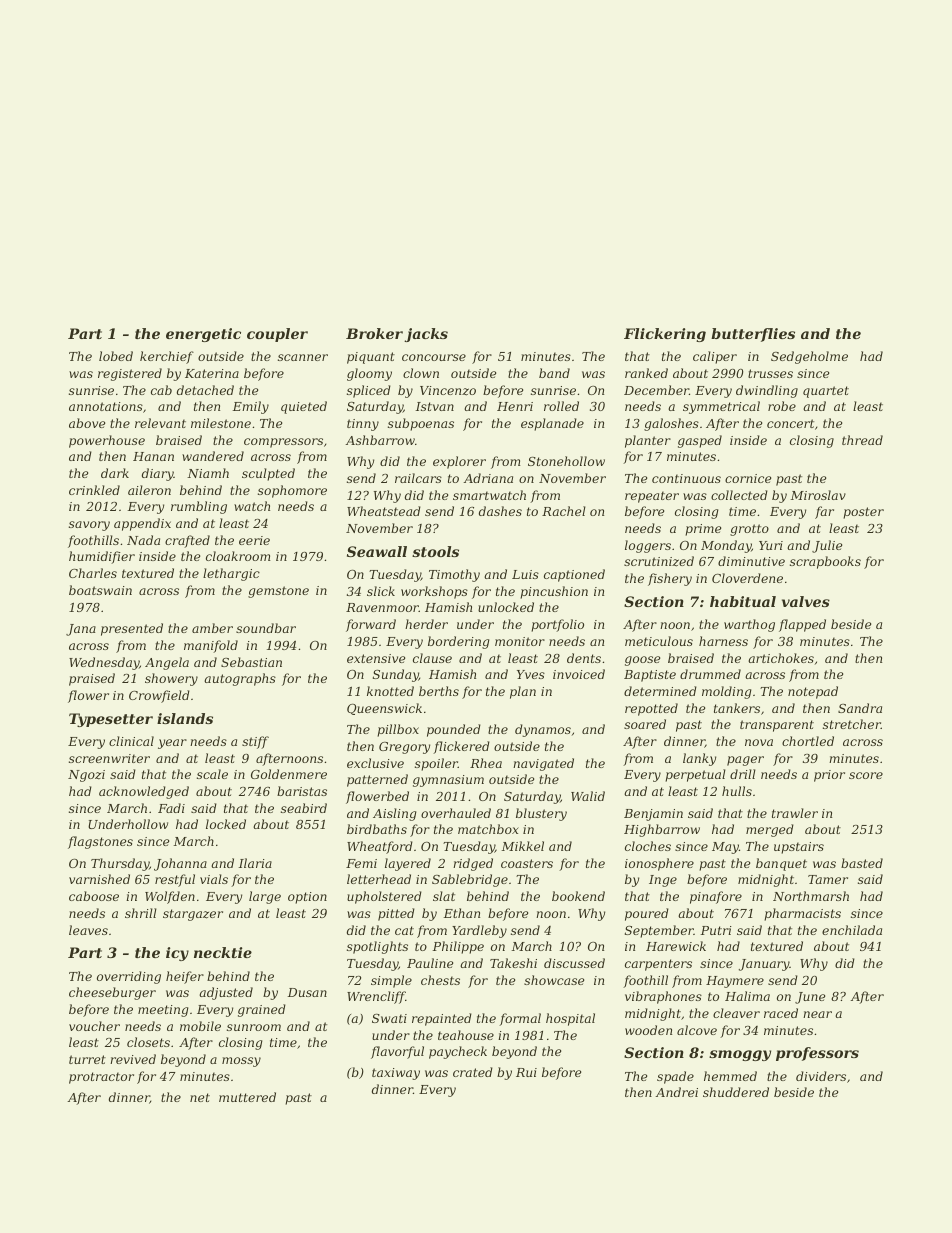  What do you see at coordinates (116, 356) in the screenshot?
I see `lobed` at bounding box center [116, 356].
